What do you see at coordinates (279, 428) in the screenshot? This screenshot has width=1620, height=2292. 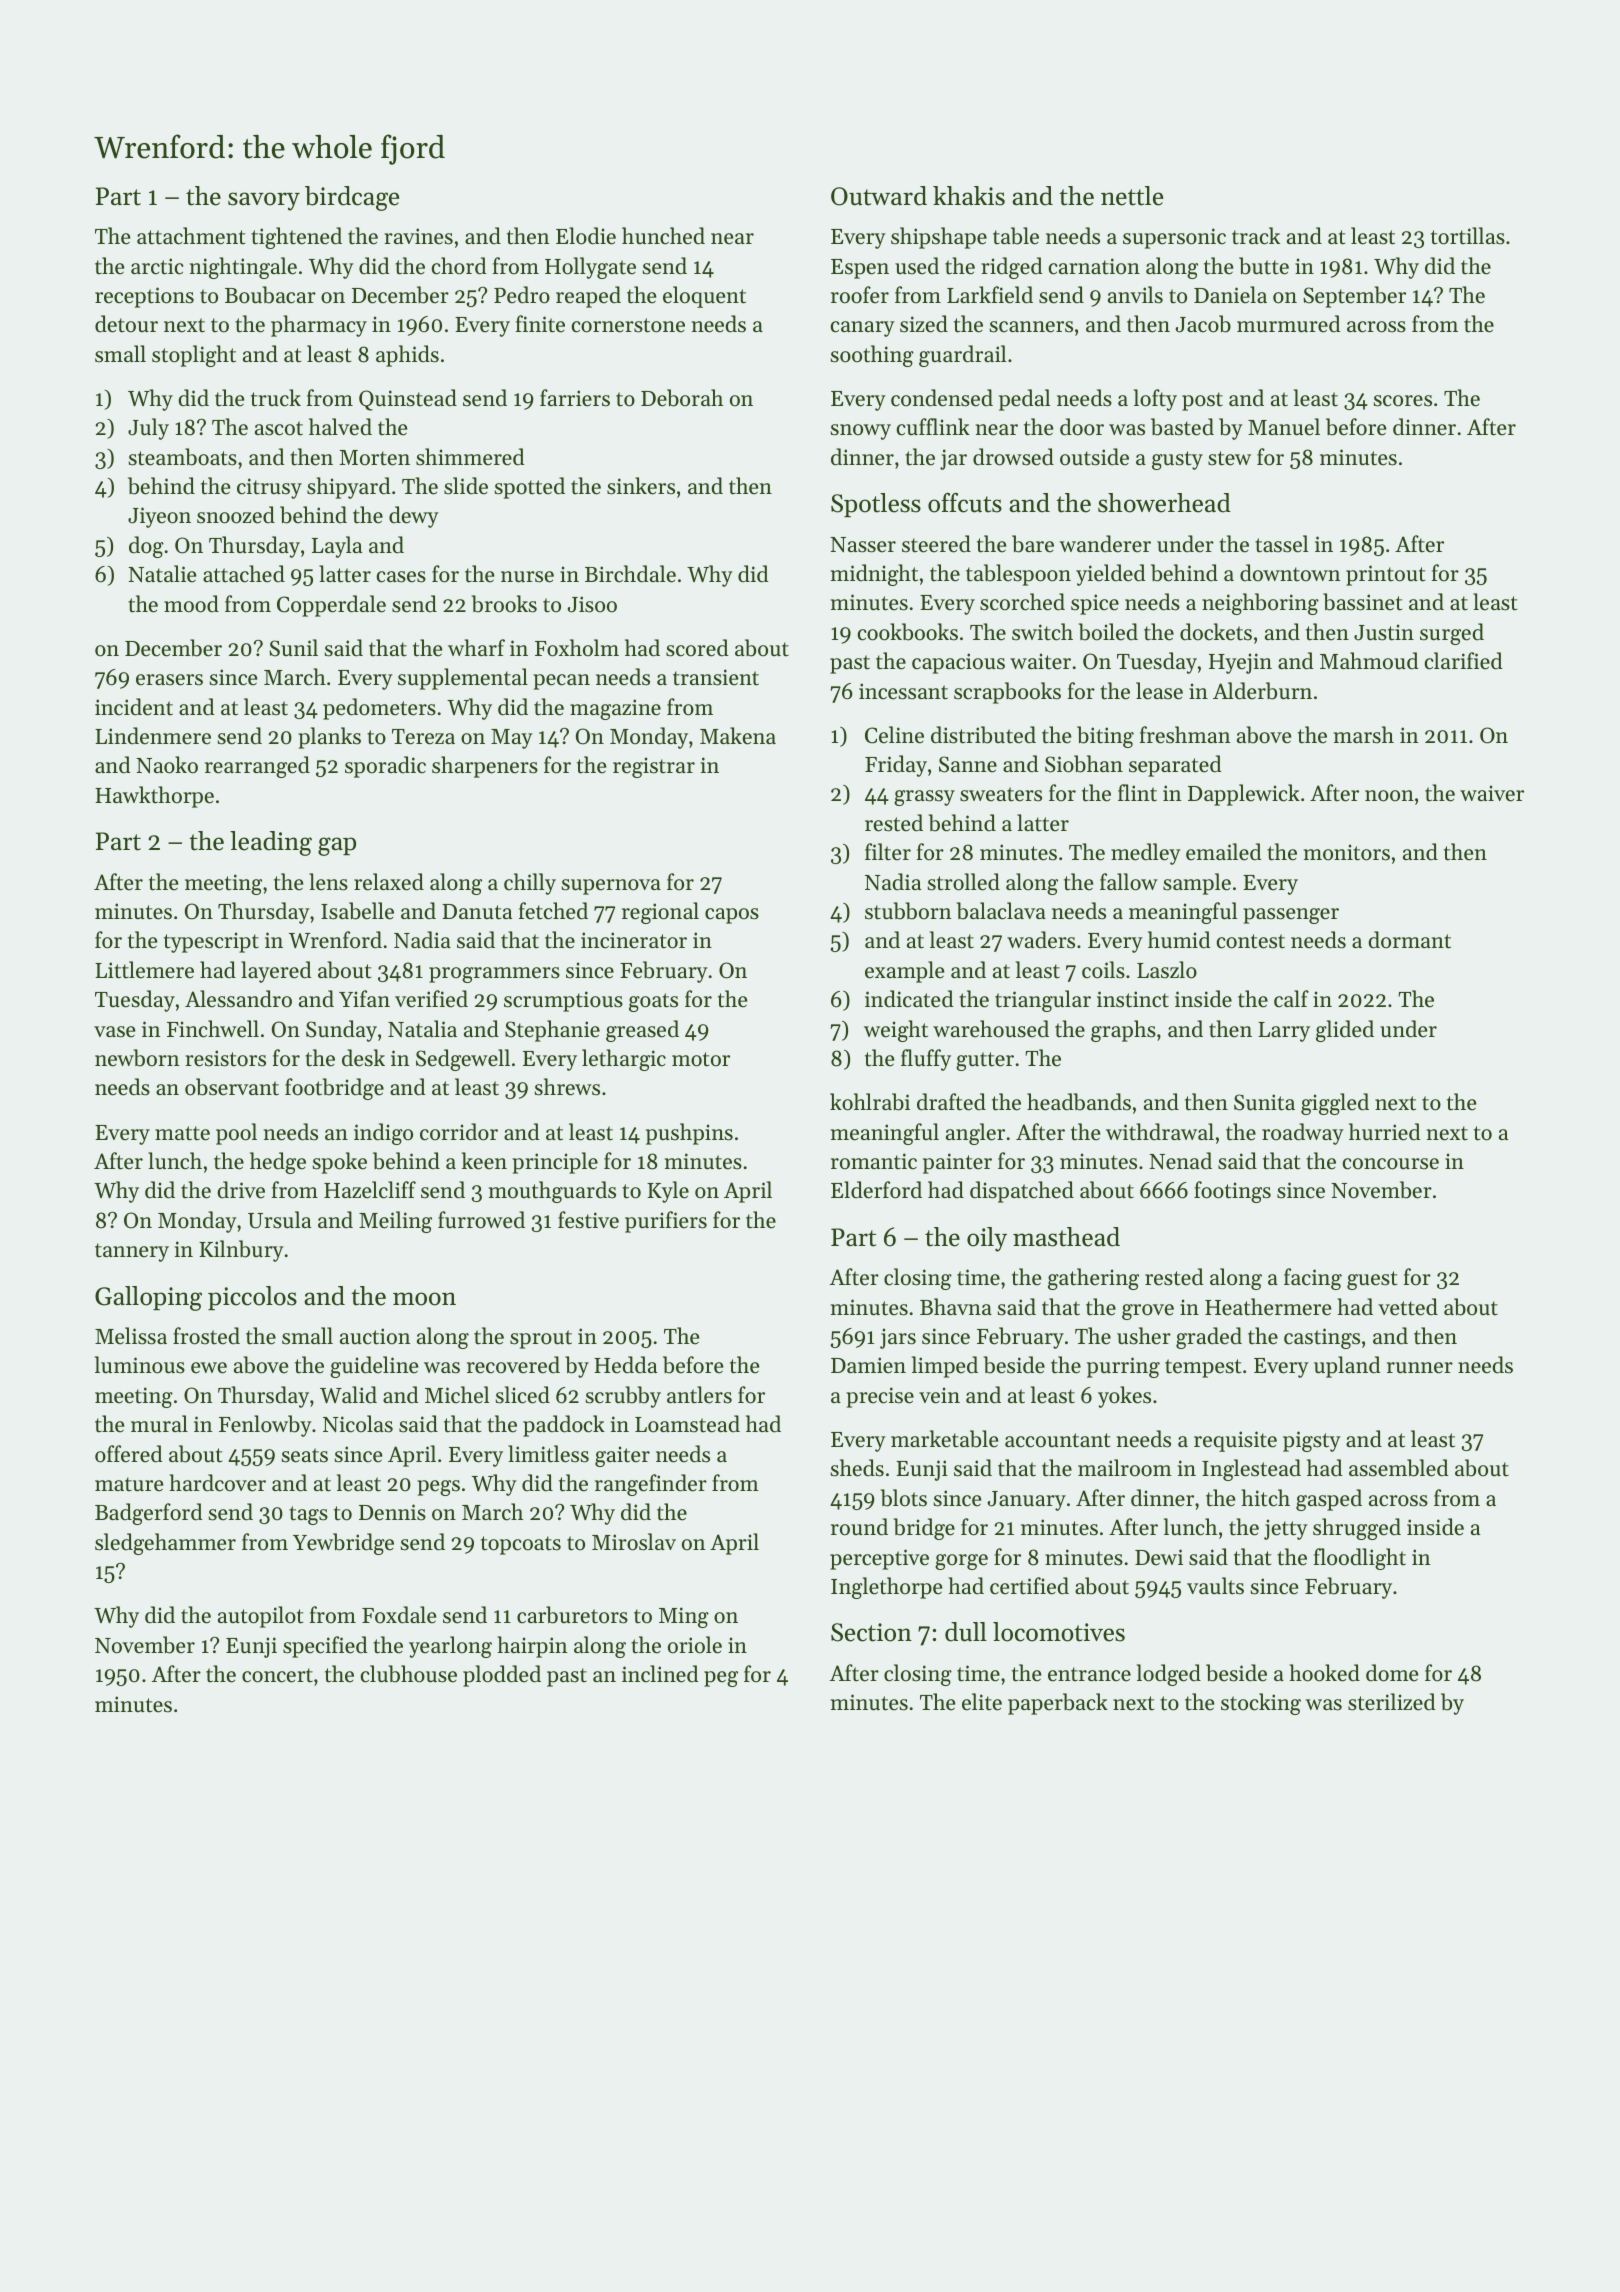 I see `ascot` at bounding box center [279, 428].
